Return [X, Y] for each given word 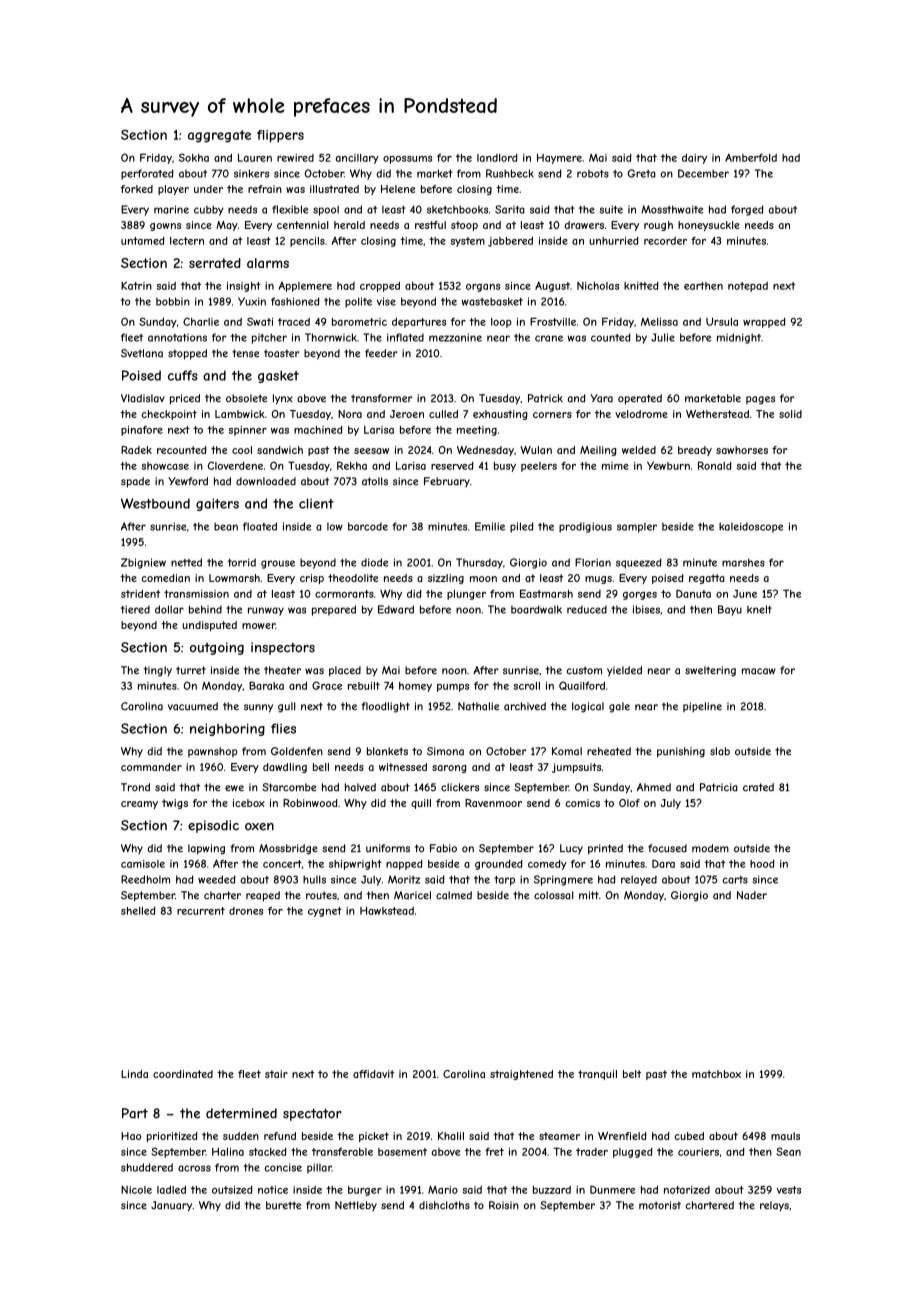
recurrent [201, 911]
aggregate [219, 136]
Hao [131, 1136]
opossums [407, 160]
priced [185, 399]
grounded [499, 865]
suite [611, 209]
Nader [752, 895]
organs [483, 288]
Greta [642, 173]
